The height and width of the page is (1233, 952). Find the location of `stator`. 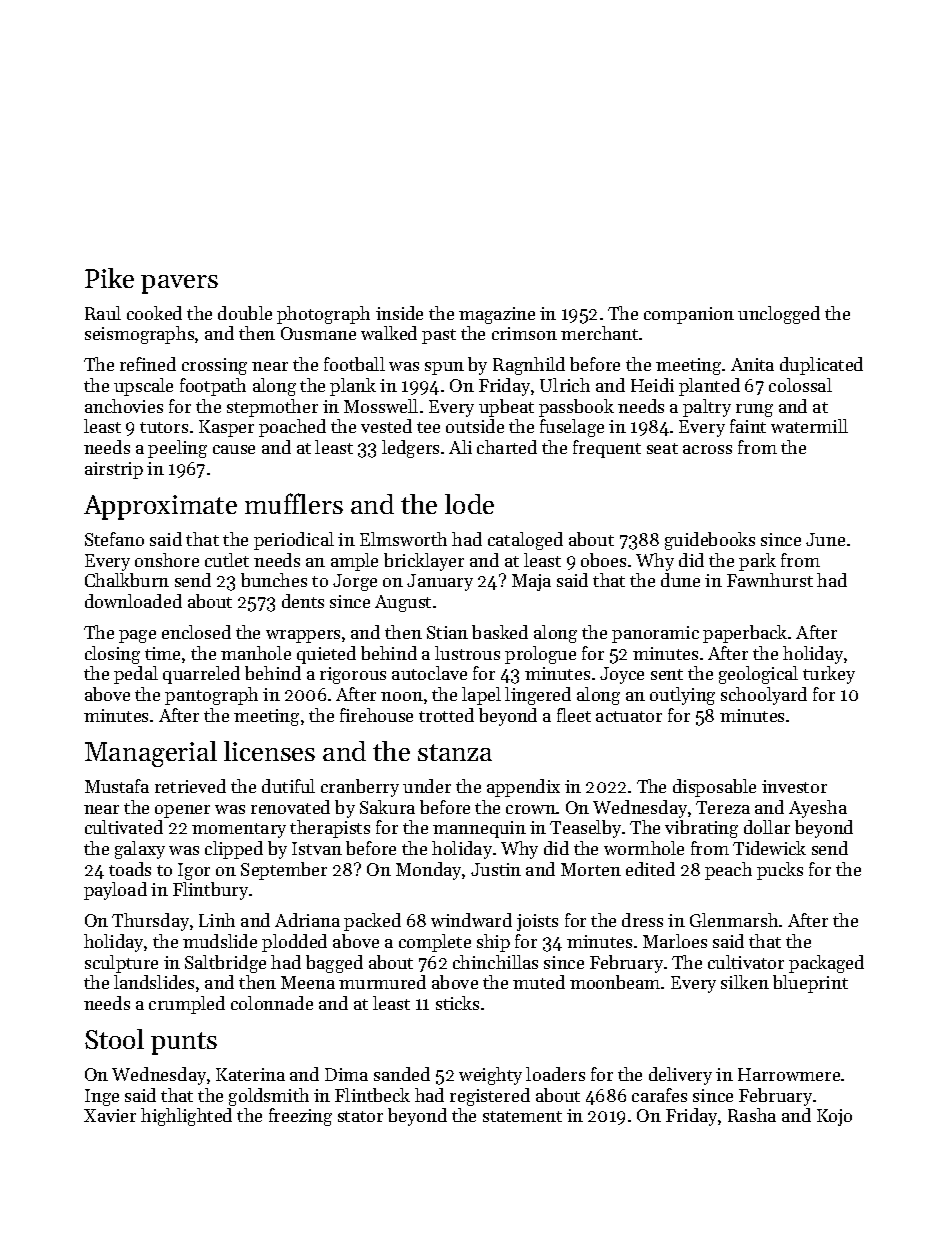

stator is located at coordinates (360, 1116).
